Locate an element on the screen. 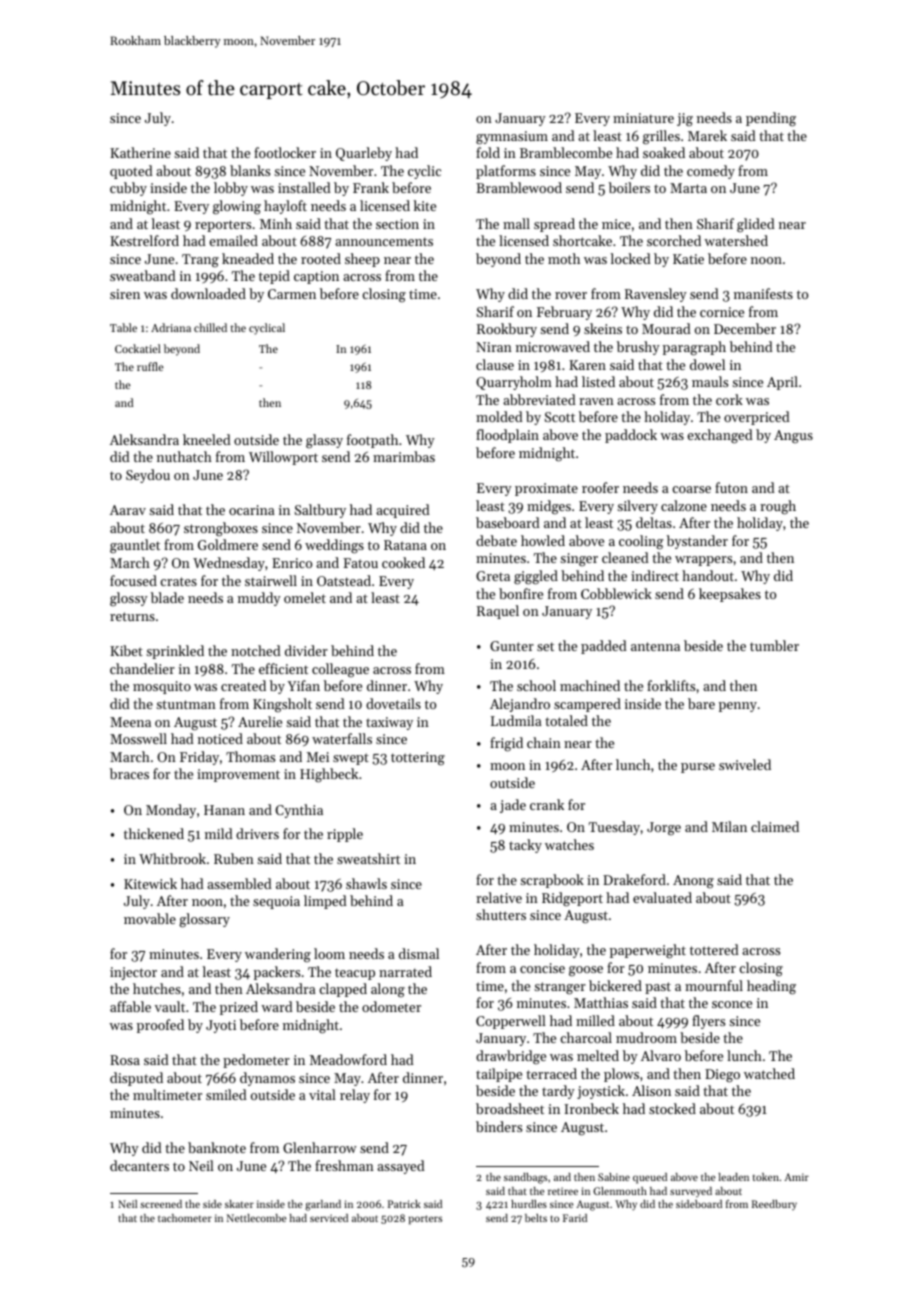 This screenshot has height=1308, width=924. Patrick is located at coordinates (404, 1204).
